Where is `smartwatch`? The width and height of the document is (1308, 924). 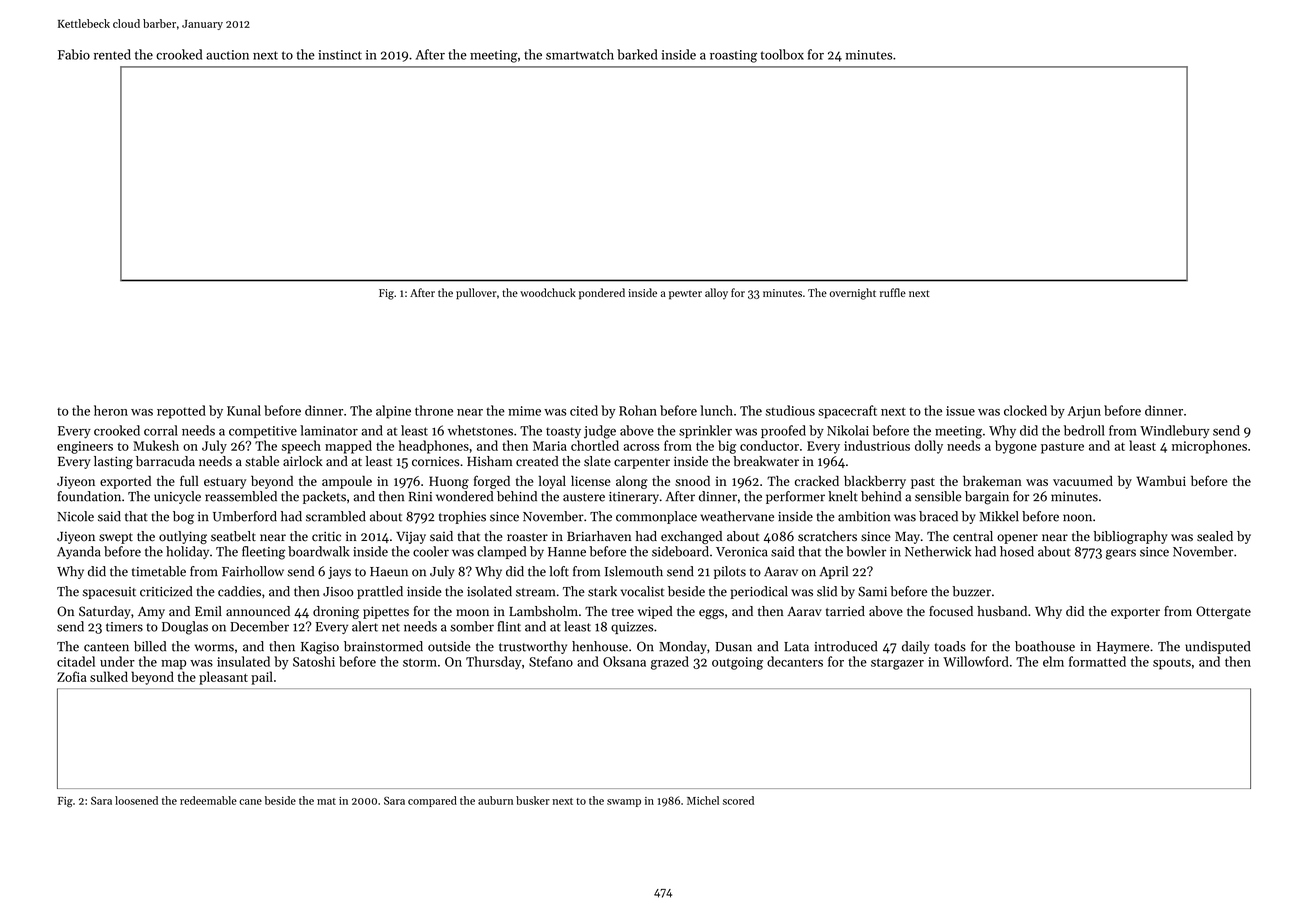
smartwatch is located at coordinates (580, 54).
